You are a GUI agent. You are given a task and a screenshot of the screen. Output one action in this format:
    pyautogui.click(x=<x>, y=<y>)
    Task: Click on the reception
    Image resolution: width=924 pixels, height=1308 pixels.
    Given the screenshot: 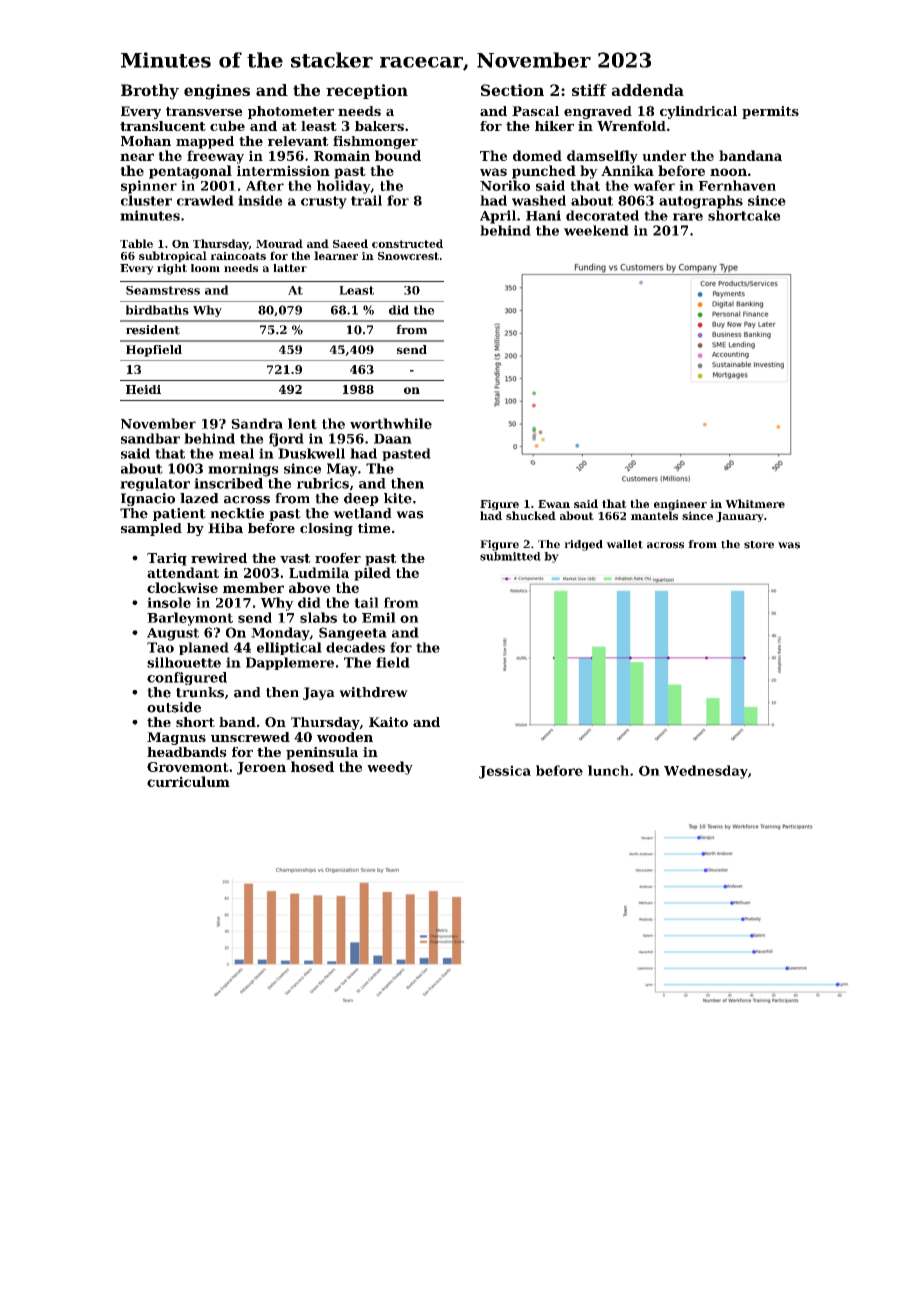 What is the action you would take?
    pyautogui.click(x=367, y=91)
